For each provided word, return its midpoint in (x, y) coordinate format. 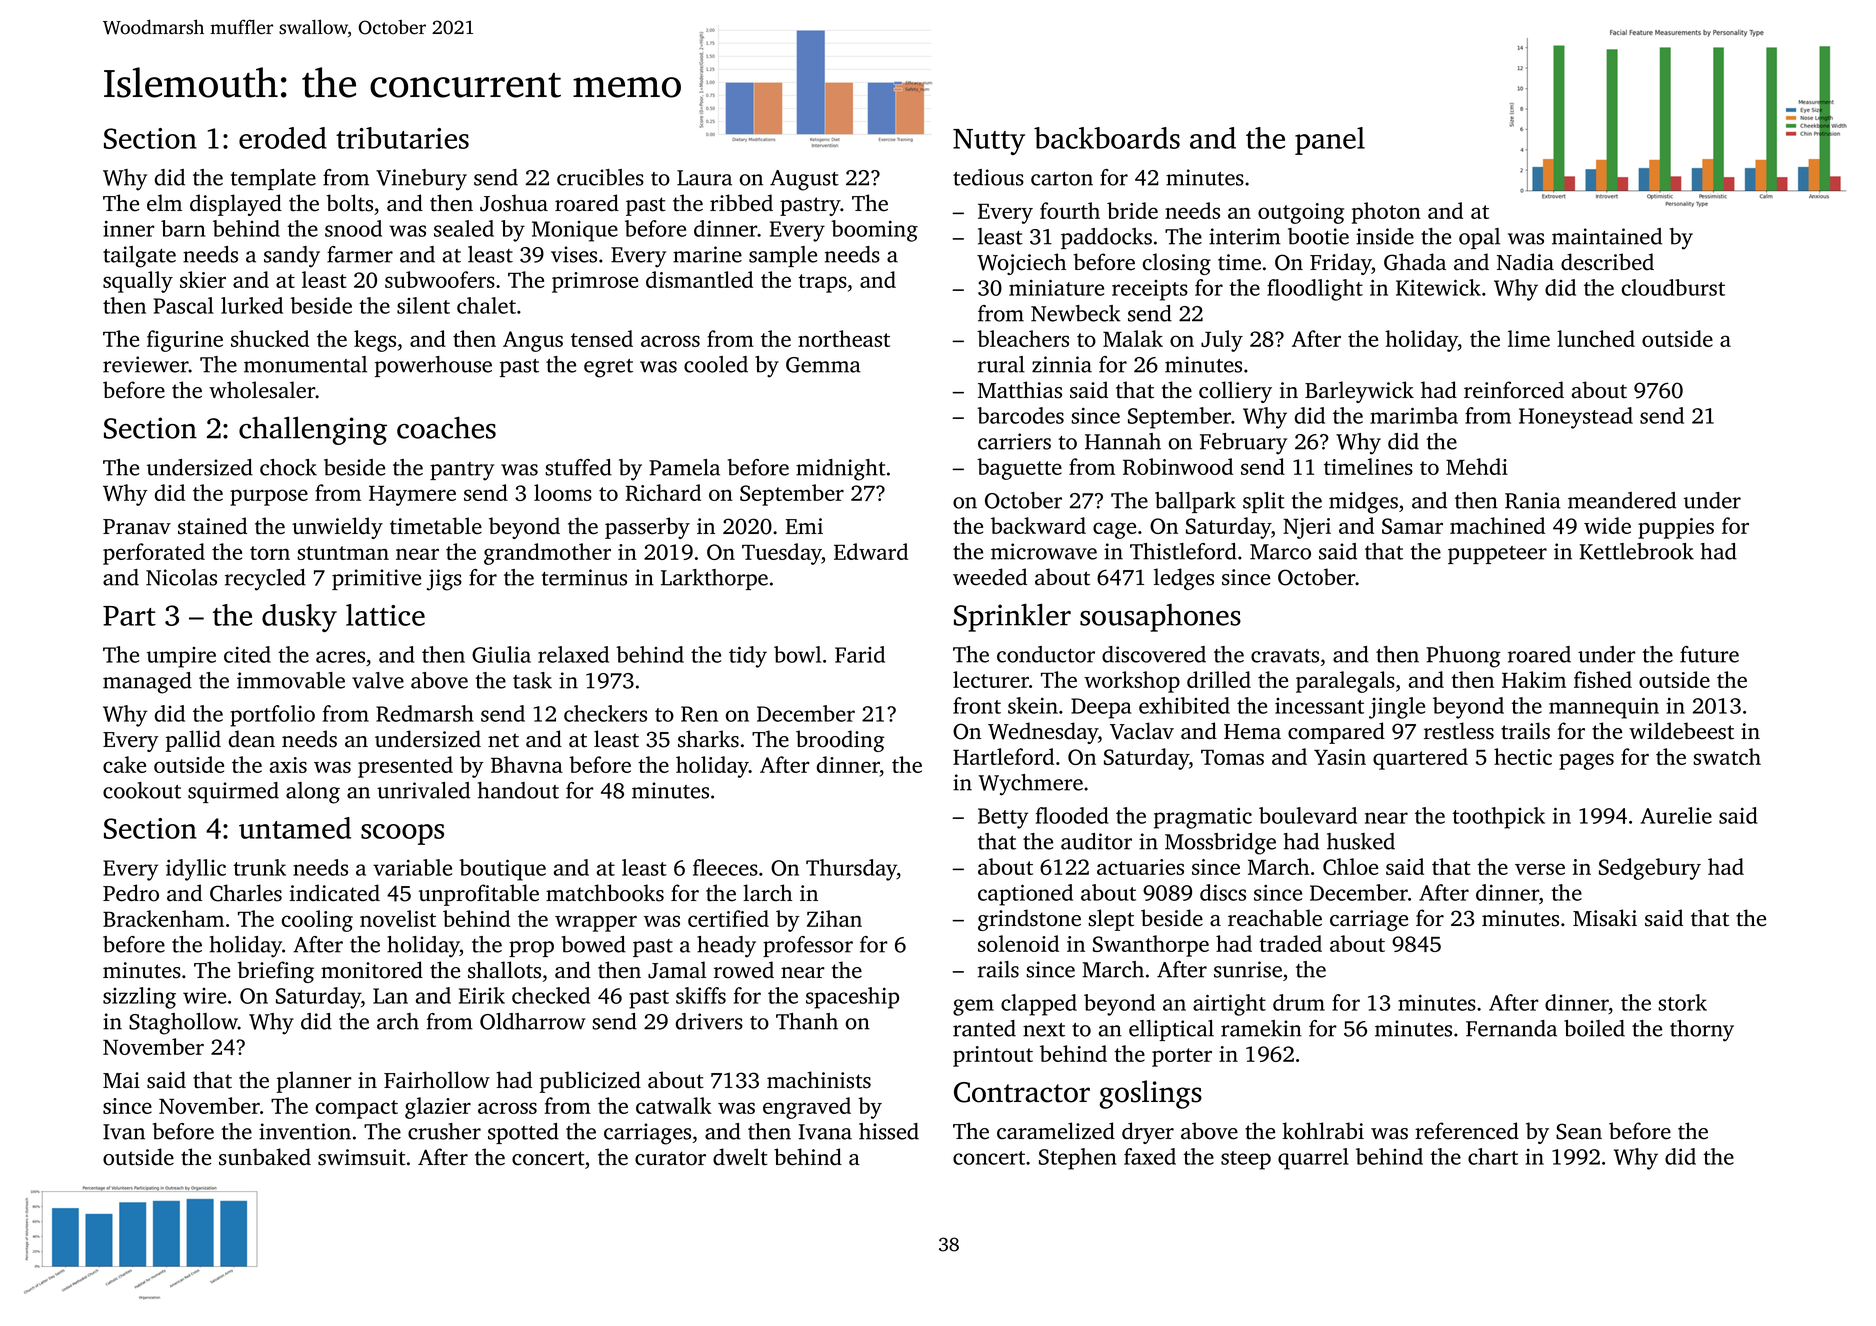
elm (164, 203)
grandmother (547, 554)
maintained (1607, 236)
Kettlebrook (1637, 551)
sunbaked (265, 1157)
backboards (1107, 138)
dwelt (740, 1157)
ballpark (1195, 502)
